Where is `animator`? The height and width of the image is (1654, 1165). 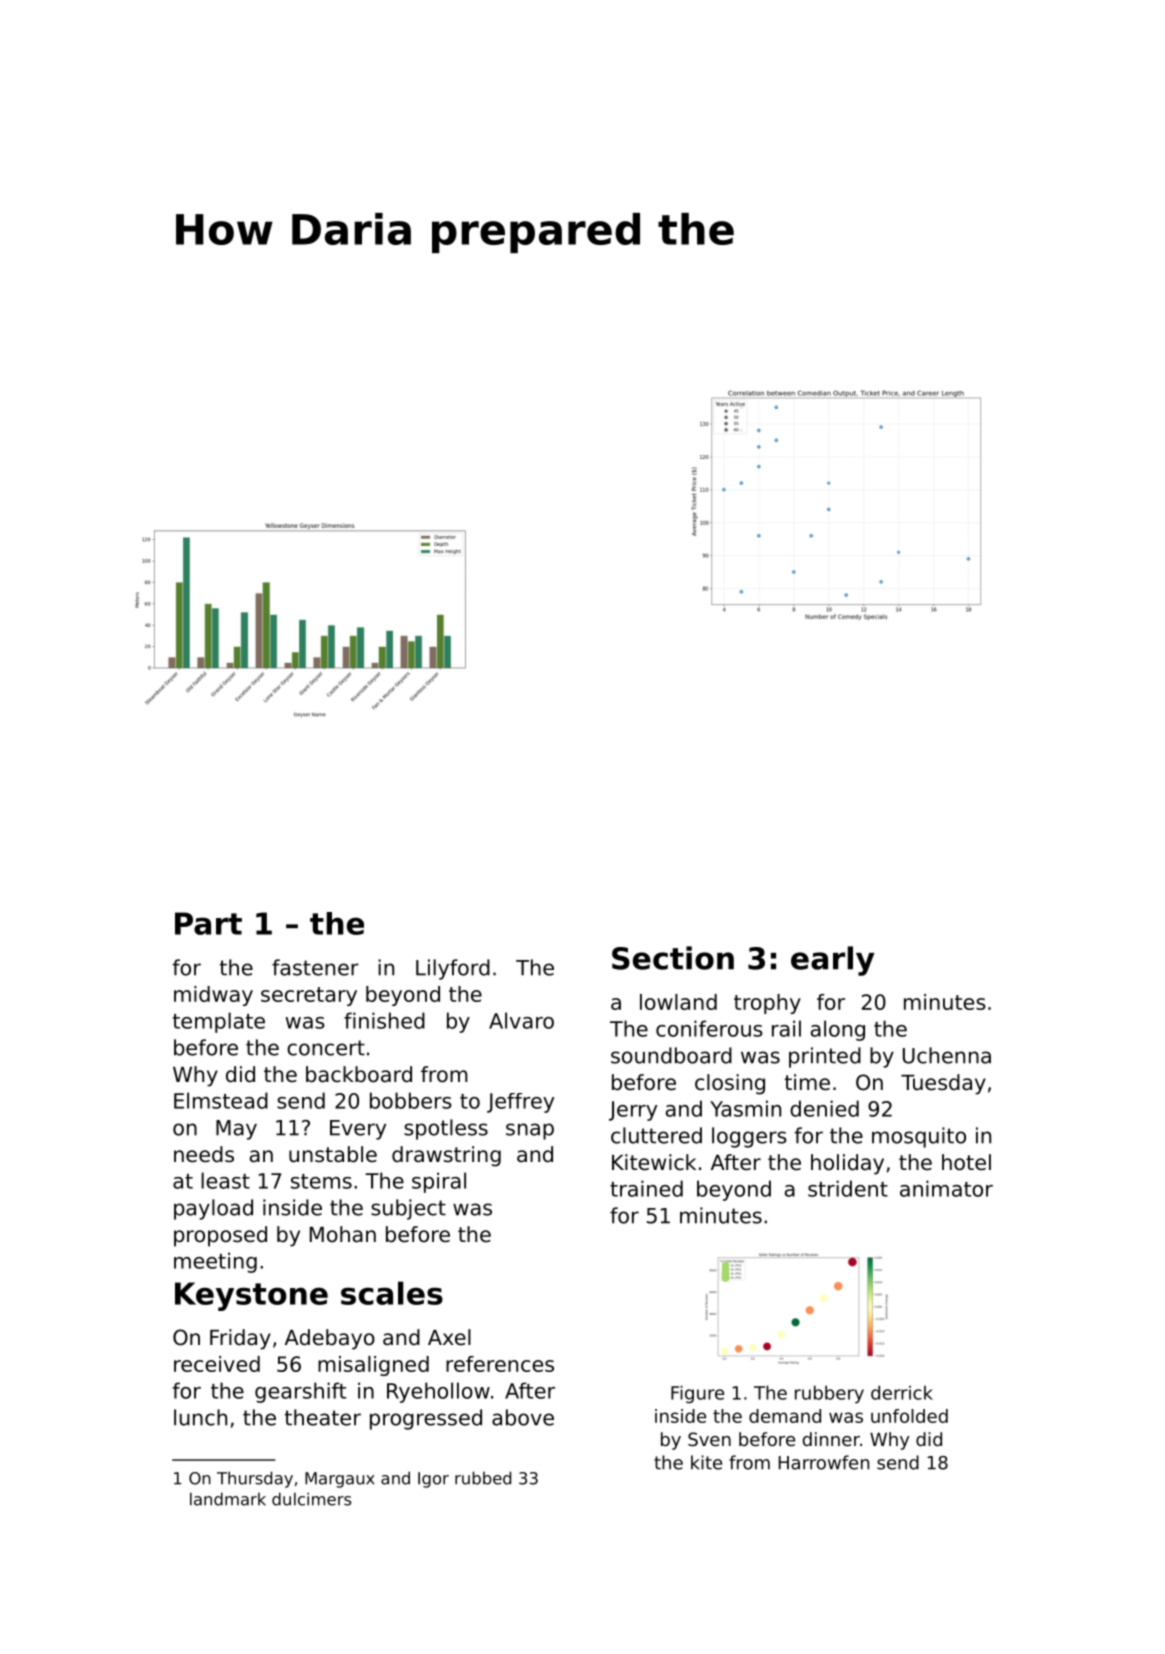 animator is located at coordinates (946, 1188).
